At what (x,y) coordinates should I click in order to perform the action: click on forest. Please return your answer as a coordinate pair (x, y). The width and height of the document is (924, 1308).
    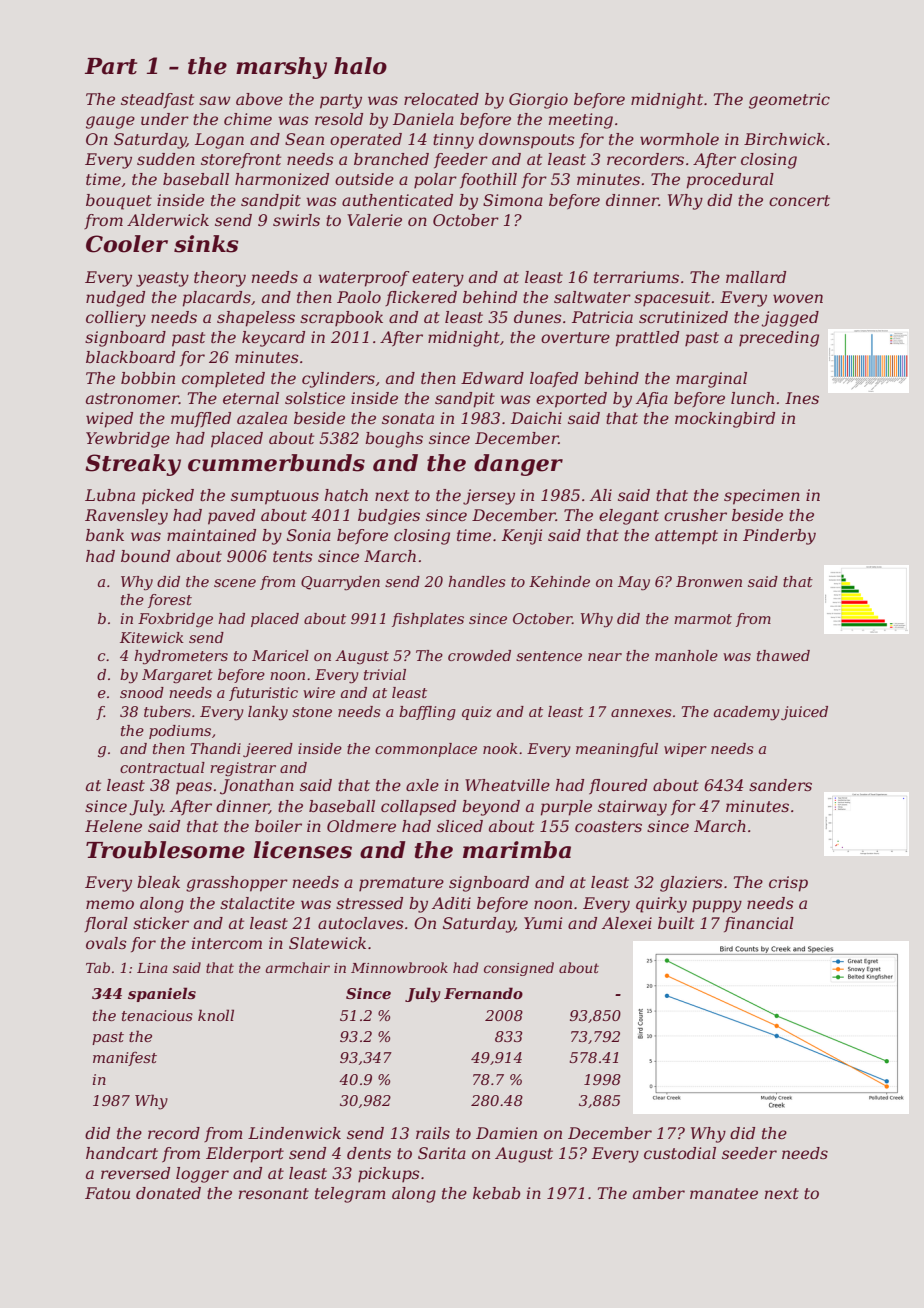
    Looking at the image, I should click on (170, 601).
